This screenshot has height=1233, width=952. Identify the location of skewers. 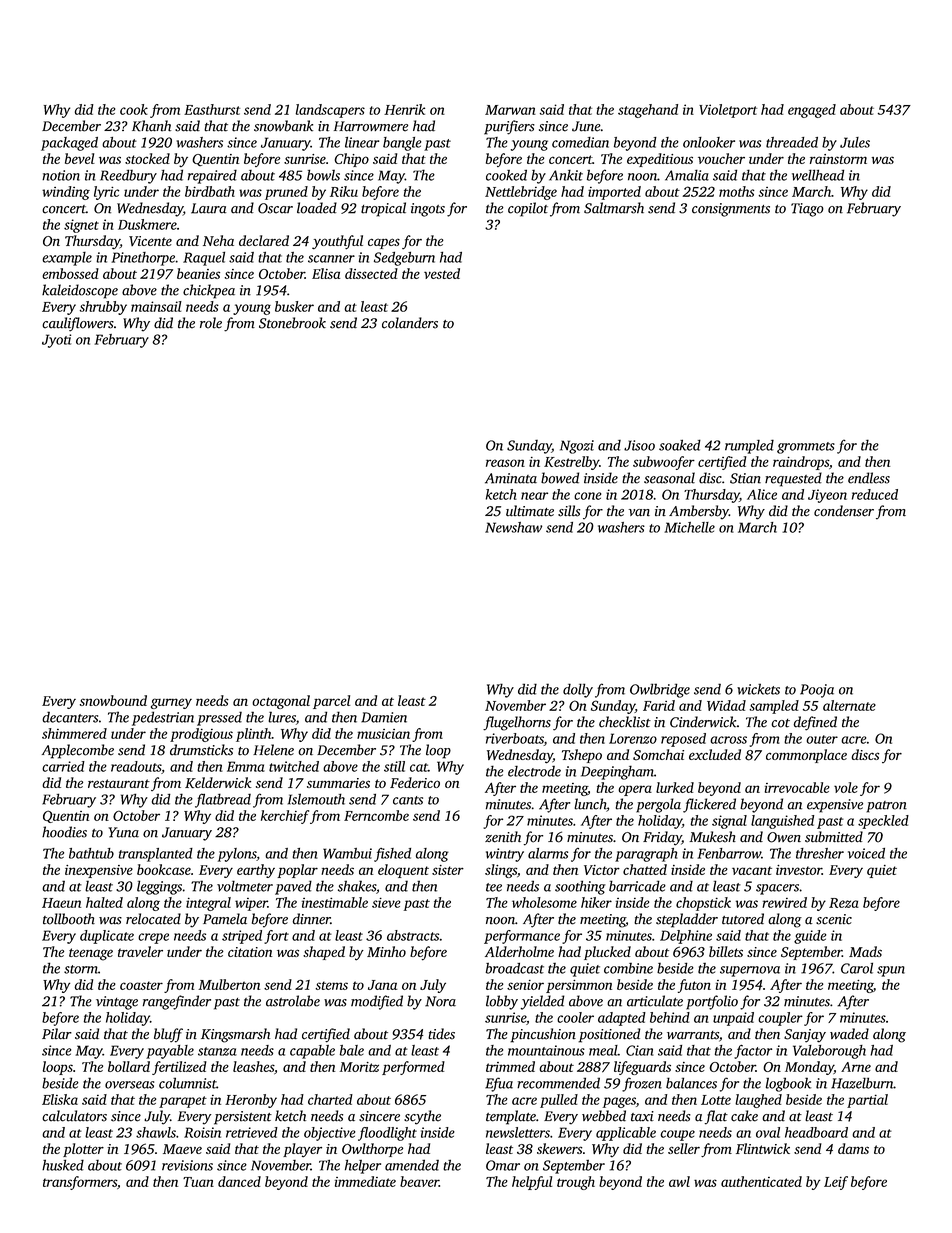
(559, 1148).
